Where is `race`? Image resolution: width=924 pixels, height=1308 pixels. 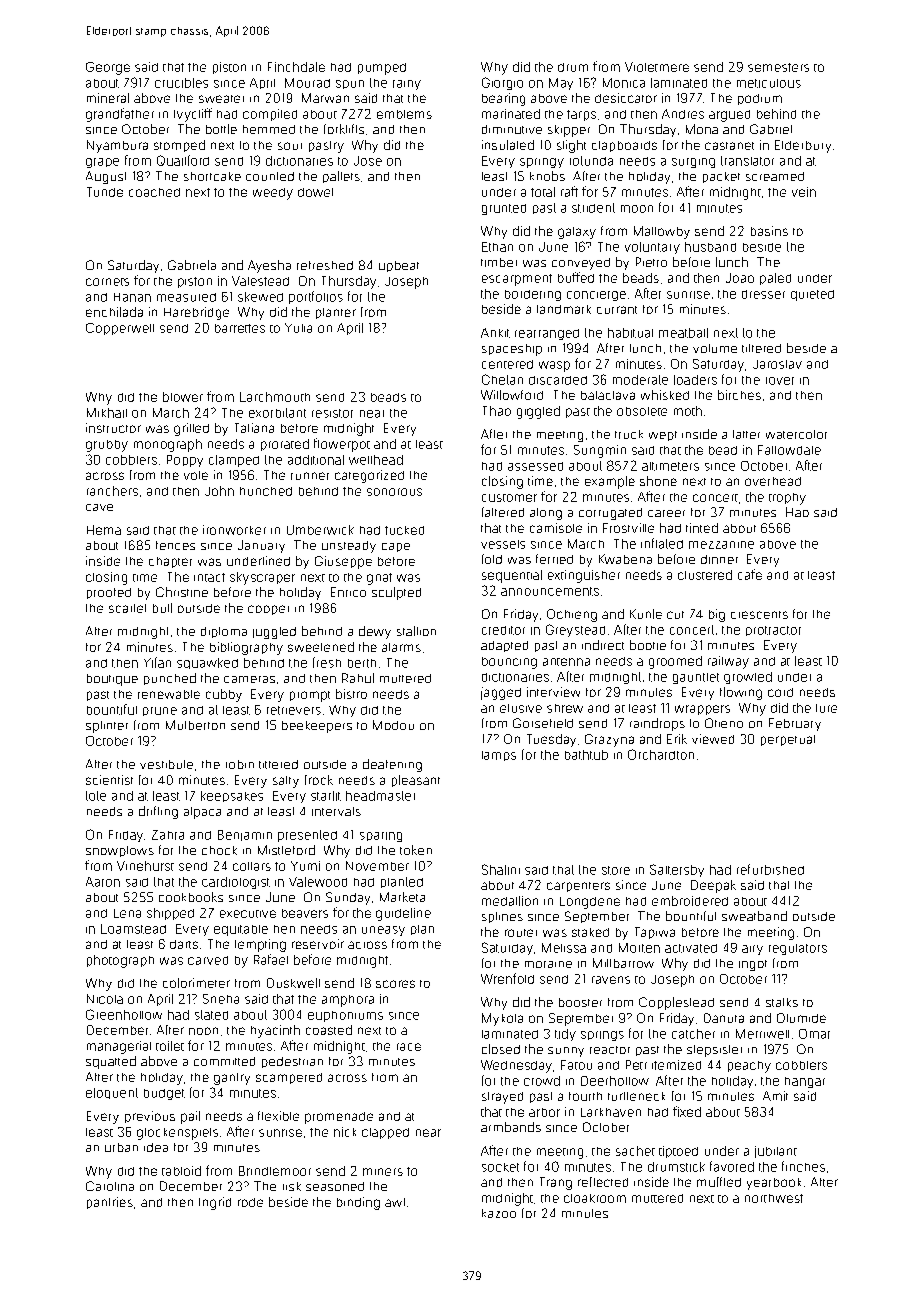
race is located at coordinates (409, 1047).
